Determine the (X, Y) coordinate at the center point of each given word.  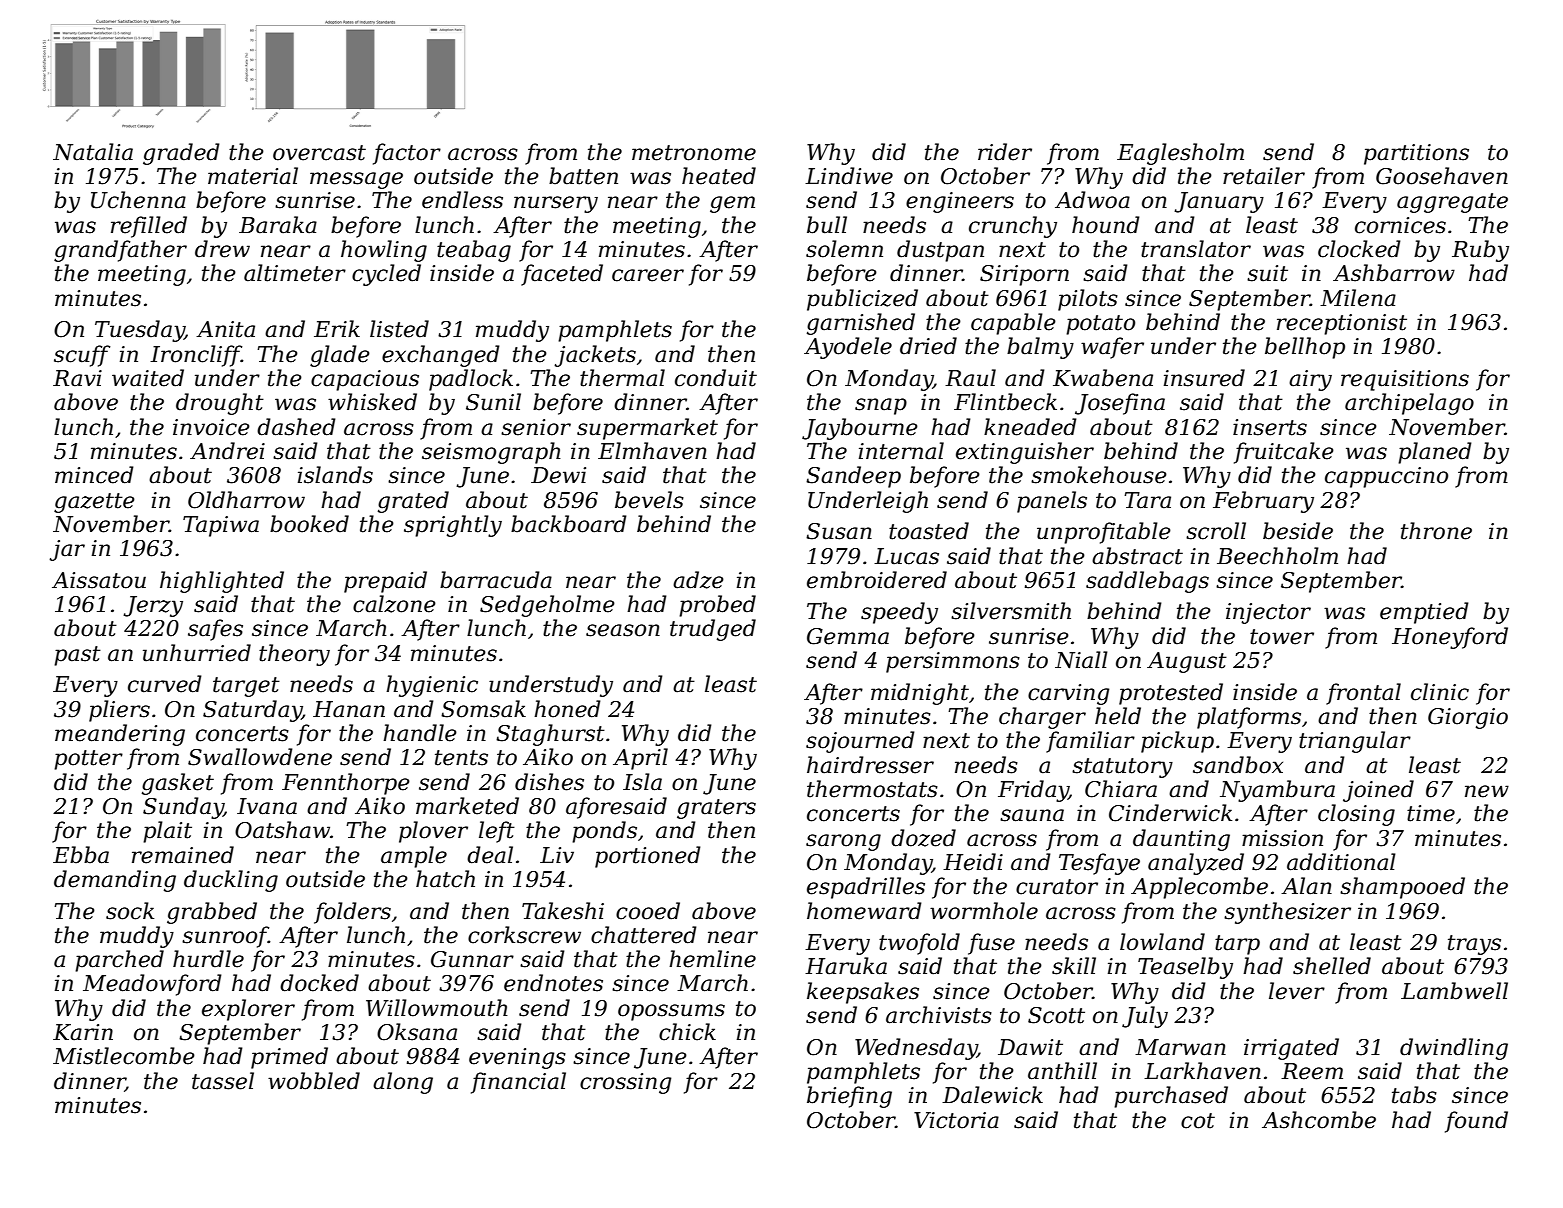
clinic (1440, 692)
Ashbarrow (1394, 273)
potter (88, 760)
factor (407, 154)
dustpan (940, 251)
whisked (372, 402)
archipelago (1409, 404)
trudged (713, 630)
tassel (223, 1081)
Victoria (956, 1120)
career (648, 275)
